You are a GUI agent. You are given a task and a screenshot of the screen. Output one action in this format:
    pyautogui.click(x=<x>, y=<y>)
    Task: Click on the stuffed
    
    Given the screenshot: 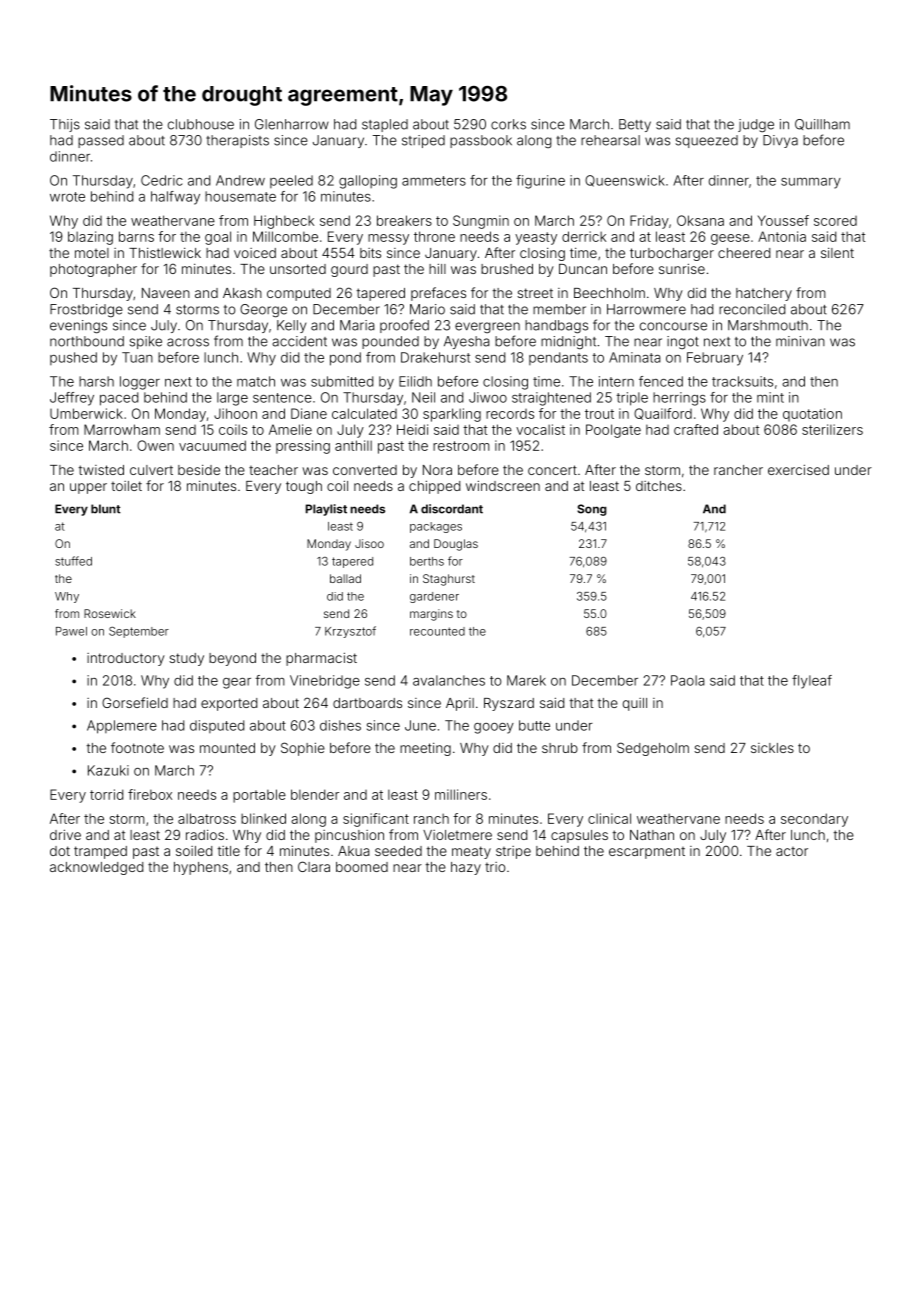 What is the action you would take?
    pyautogui.click(x=73, y=561)
